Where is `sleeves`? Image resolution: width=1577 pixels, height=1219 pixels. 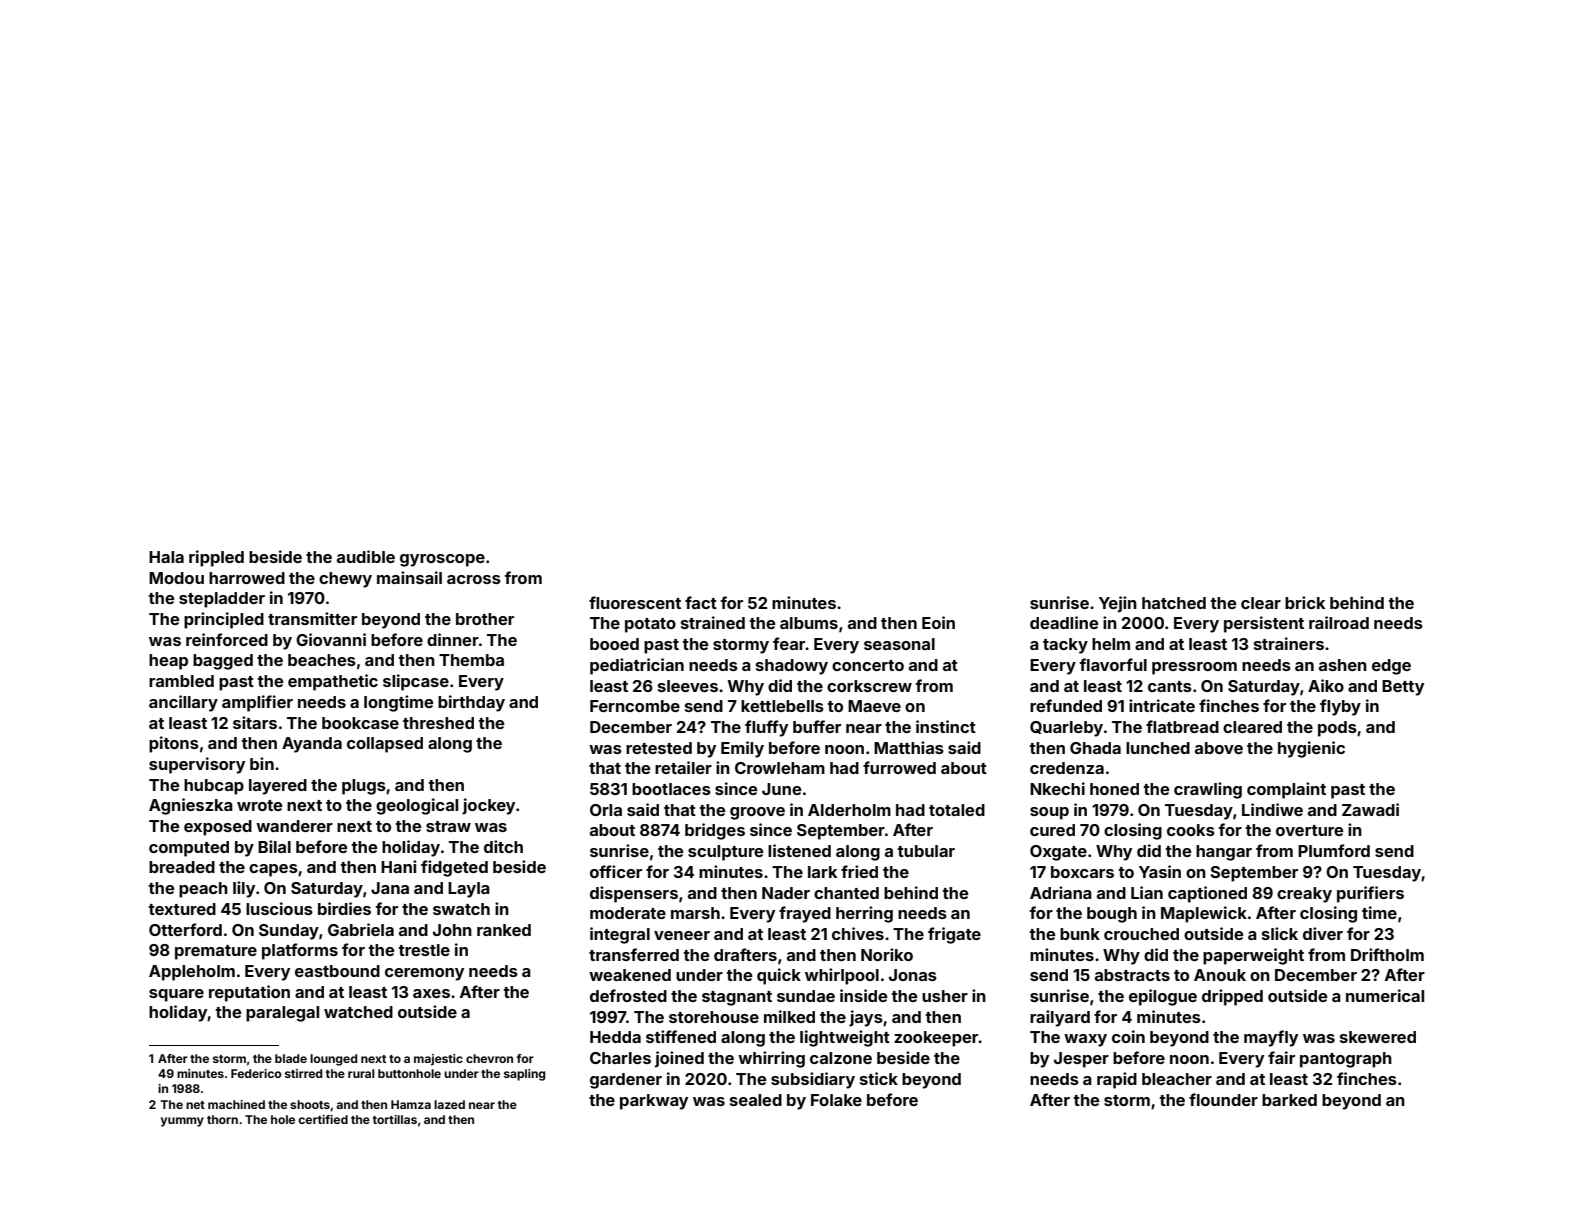 sleeves is located at coordinates (688, 686).
